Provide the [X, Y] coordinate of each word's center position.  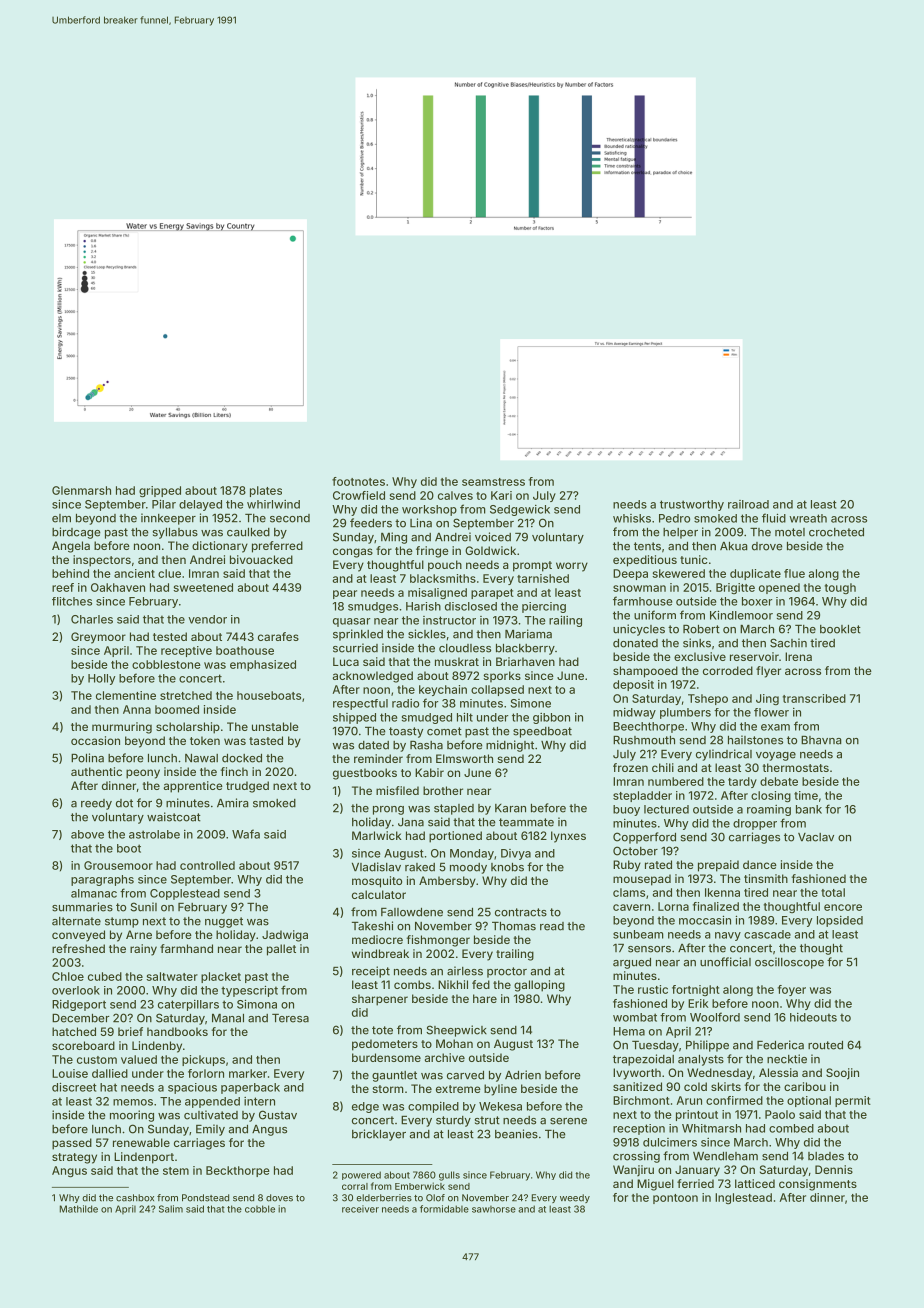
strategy [74, 1158]
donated [635, 643]
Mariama [528, 634]
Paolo [780, 1114]
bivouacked [261, 559]
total [833, 892]
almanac [94, 893]
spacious [192, 1088]
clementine [126, 695]
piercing [544, 607]
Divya [516, 854]
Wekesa [500, 1106]
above [87, 834]
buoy [626, 810]
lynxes [568, 837]
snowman [639, 588]
